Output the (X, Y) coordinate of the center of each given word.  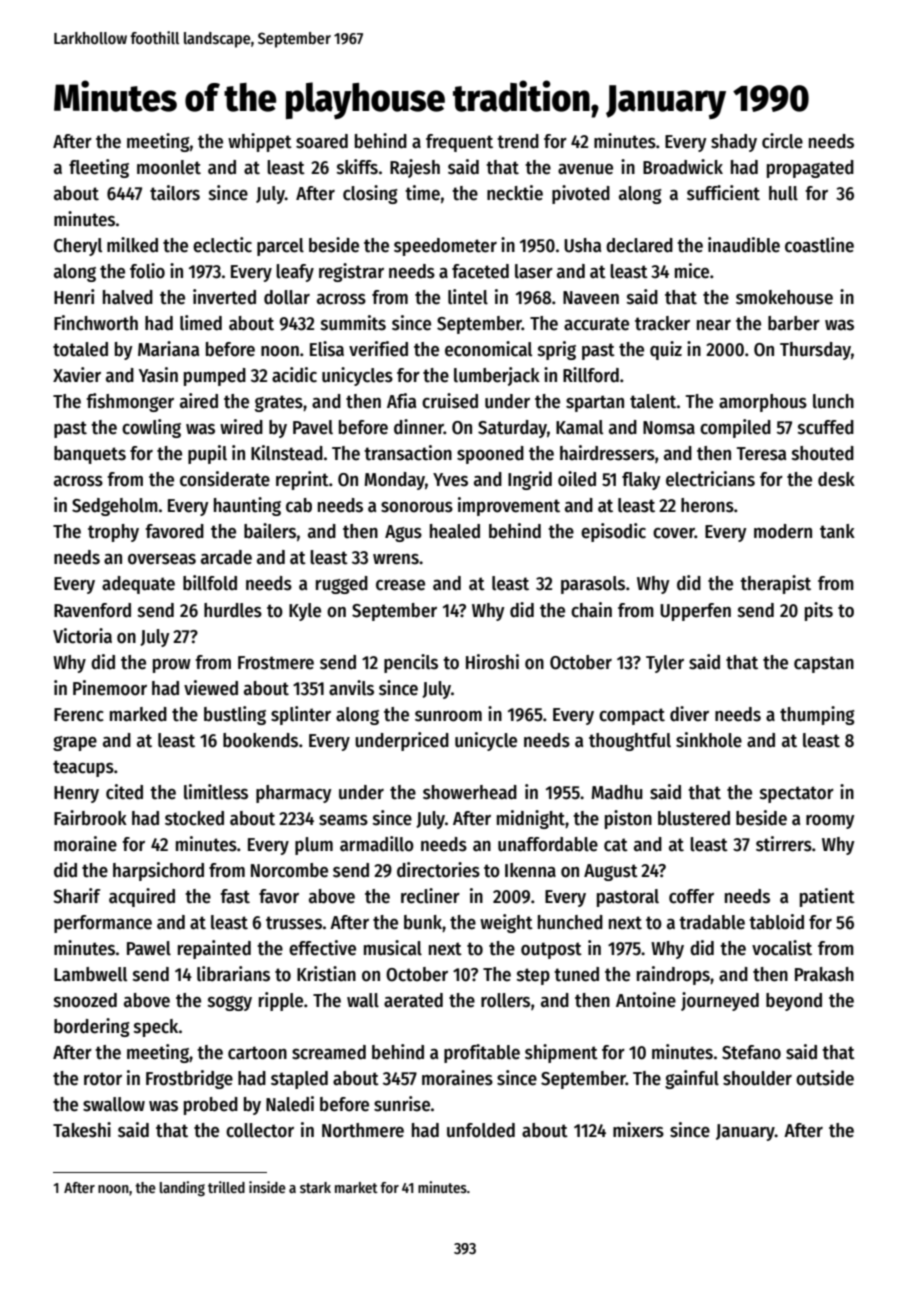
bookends (260, 740)
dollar (287, 297)
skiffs (357, 167)
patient (827, 897)
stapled (299, 1080)
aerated (413, 1000)
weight (506, 923)
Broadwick (683, 167)
